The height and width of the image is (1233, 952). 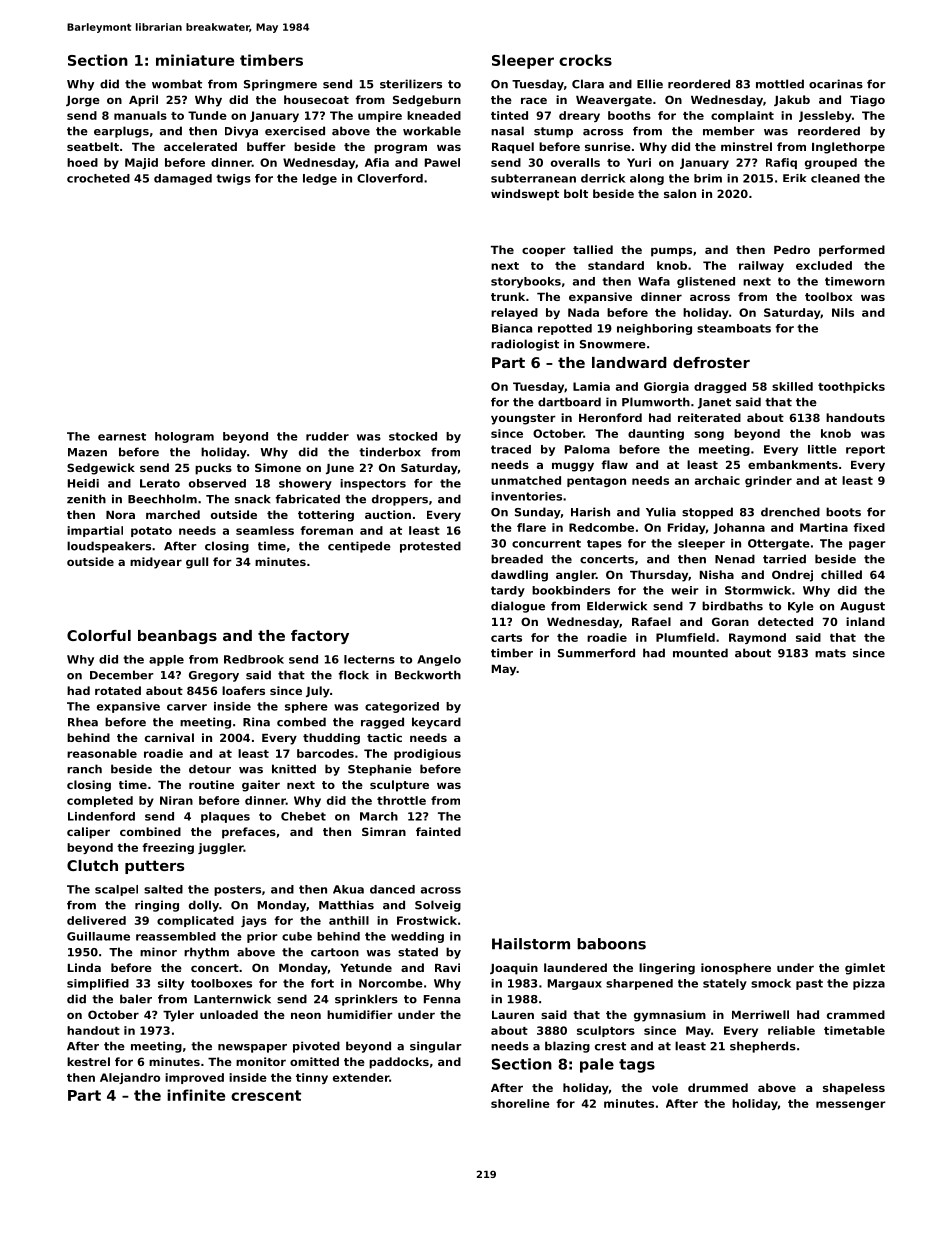 What do you see at coordinates (585, 60) in the image?
I see `crocks` at bounding box center [585, 60].
